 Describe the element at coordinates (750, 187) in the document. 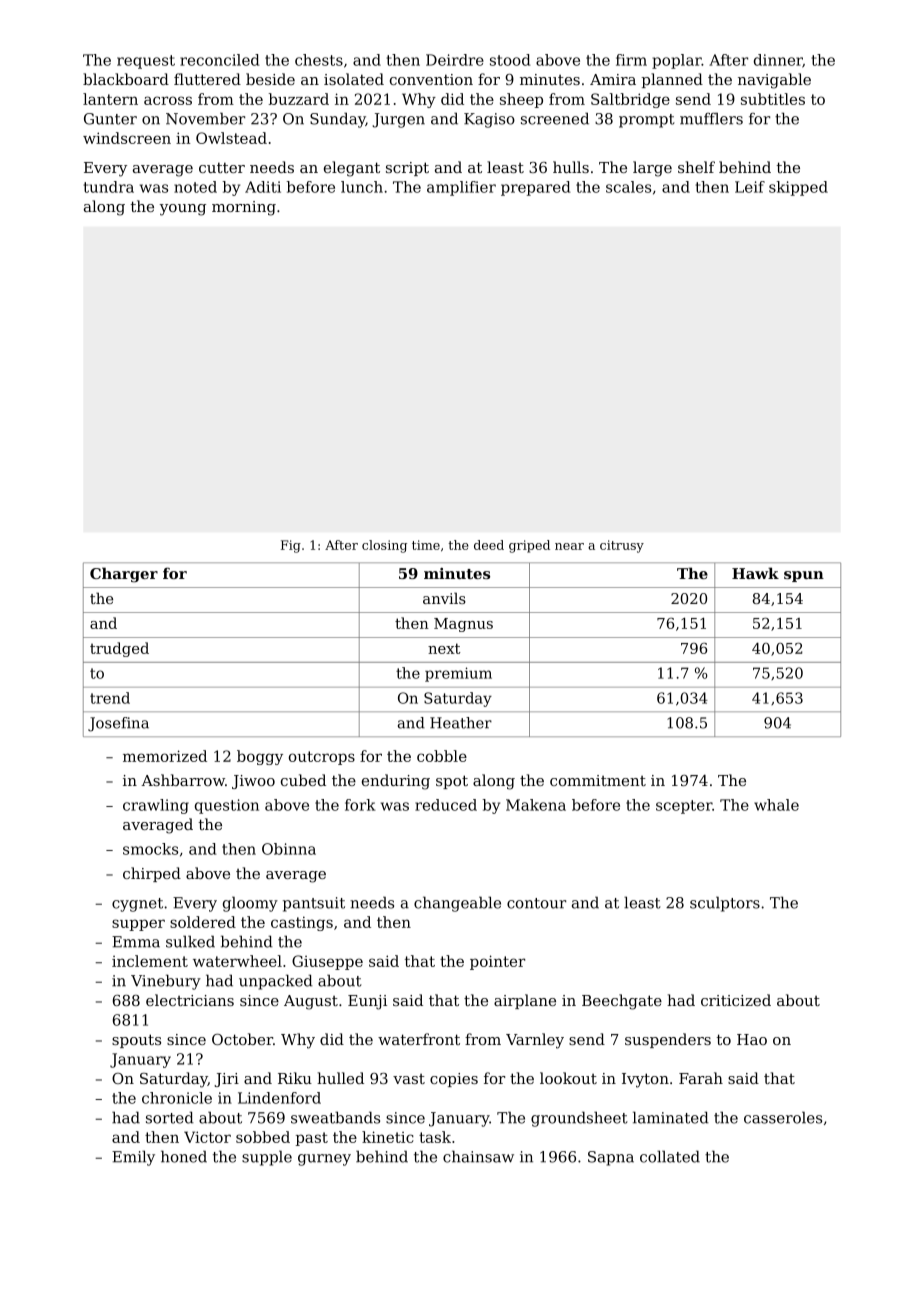

I see `Leif` at that location.
